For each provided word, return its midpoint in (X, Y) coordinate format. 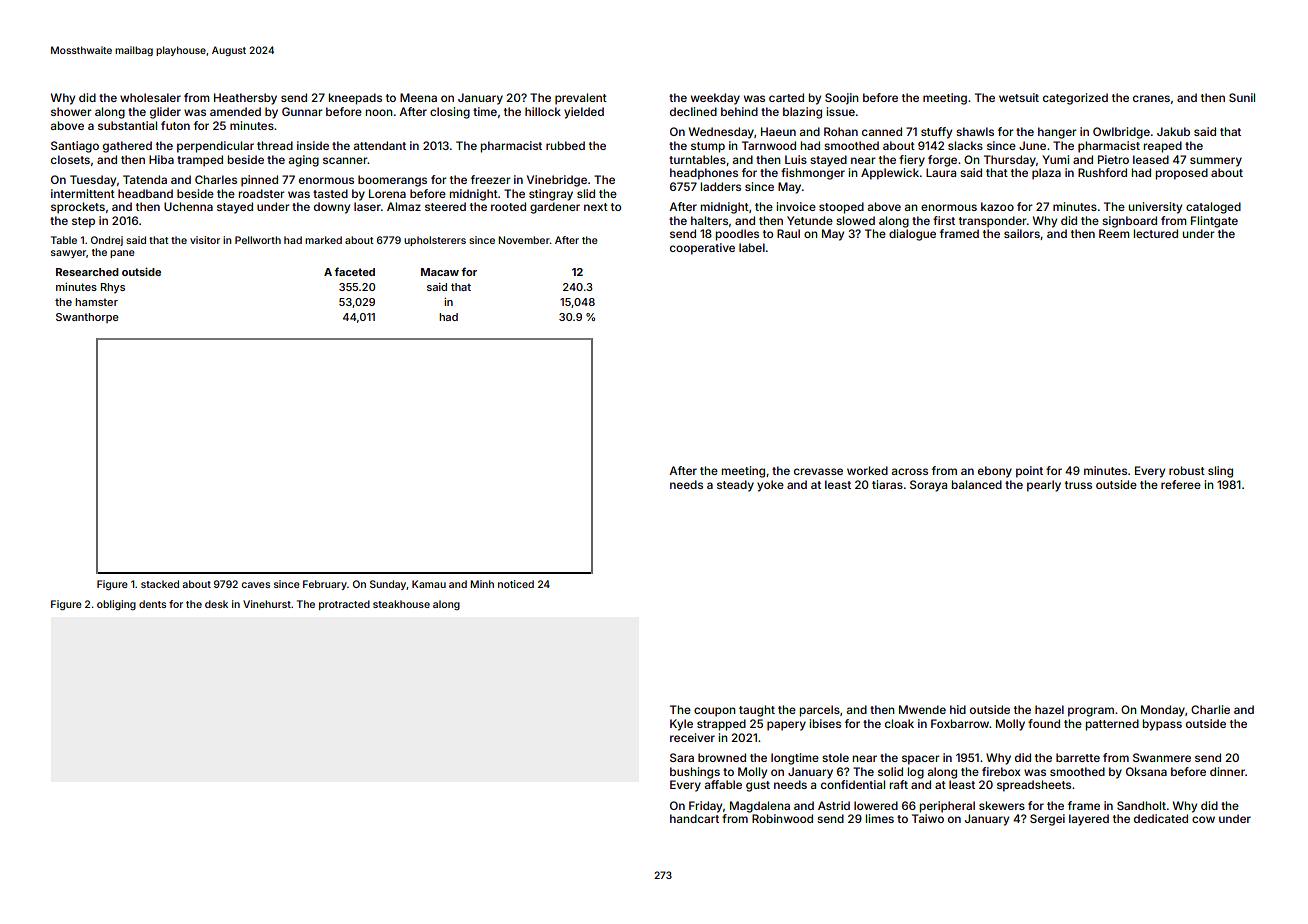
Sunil (1242, 97)
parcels (820, 711)
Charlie (1210, 709)
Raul (788, 233)
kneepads (355, 99)
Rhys (113, 288)
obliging (116, 605)
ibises (825, 723)
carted (786, 97)
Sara (682, 757)
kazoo (997, 206)
